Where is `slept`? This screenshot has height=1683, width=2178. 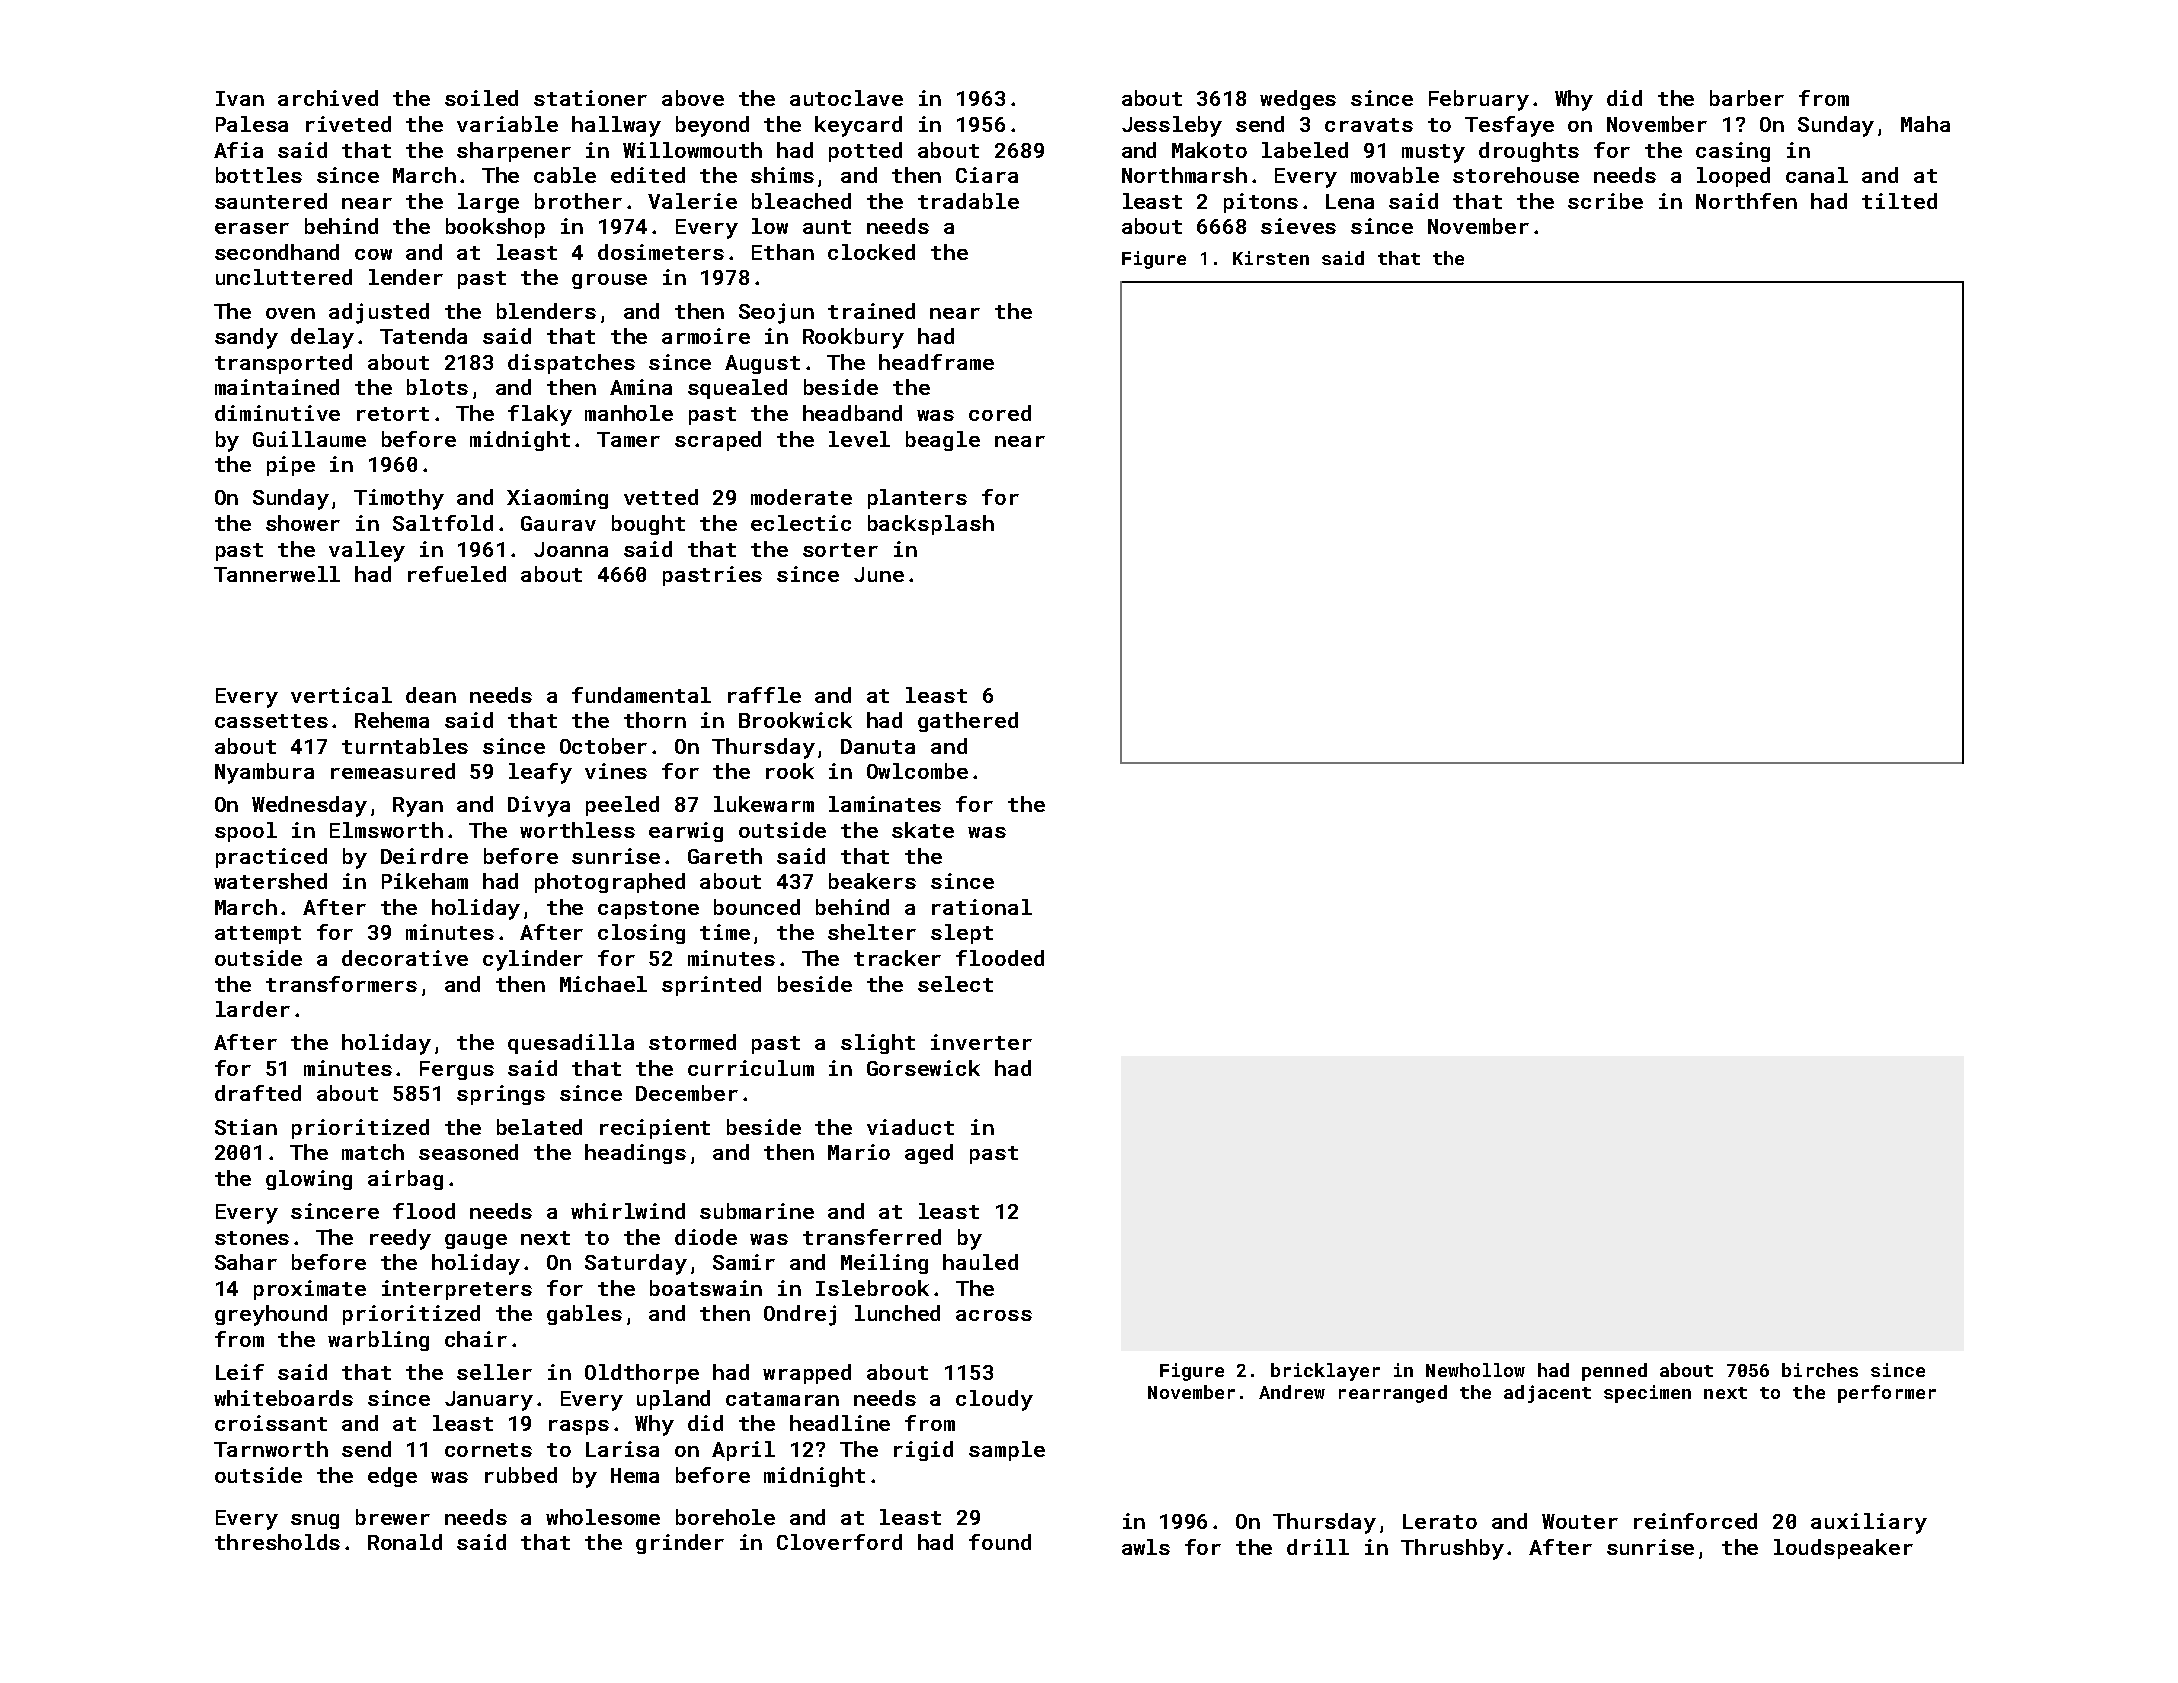
slept is located at coordinates (962, 934).
